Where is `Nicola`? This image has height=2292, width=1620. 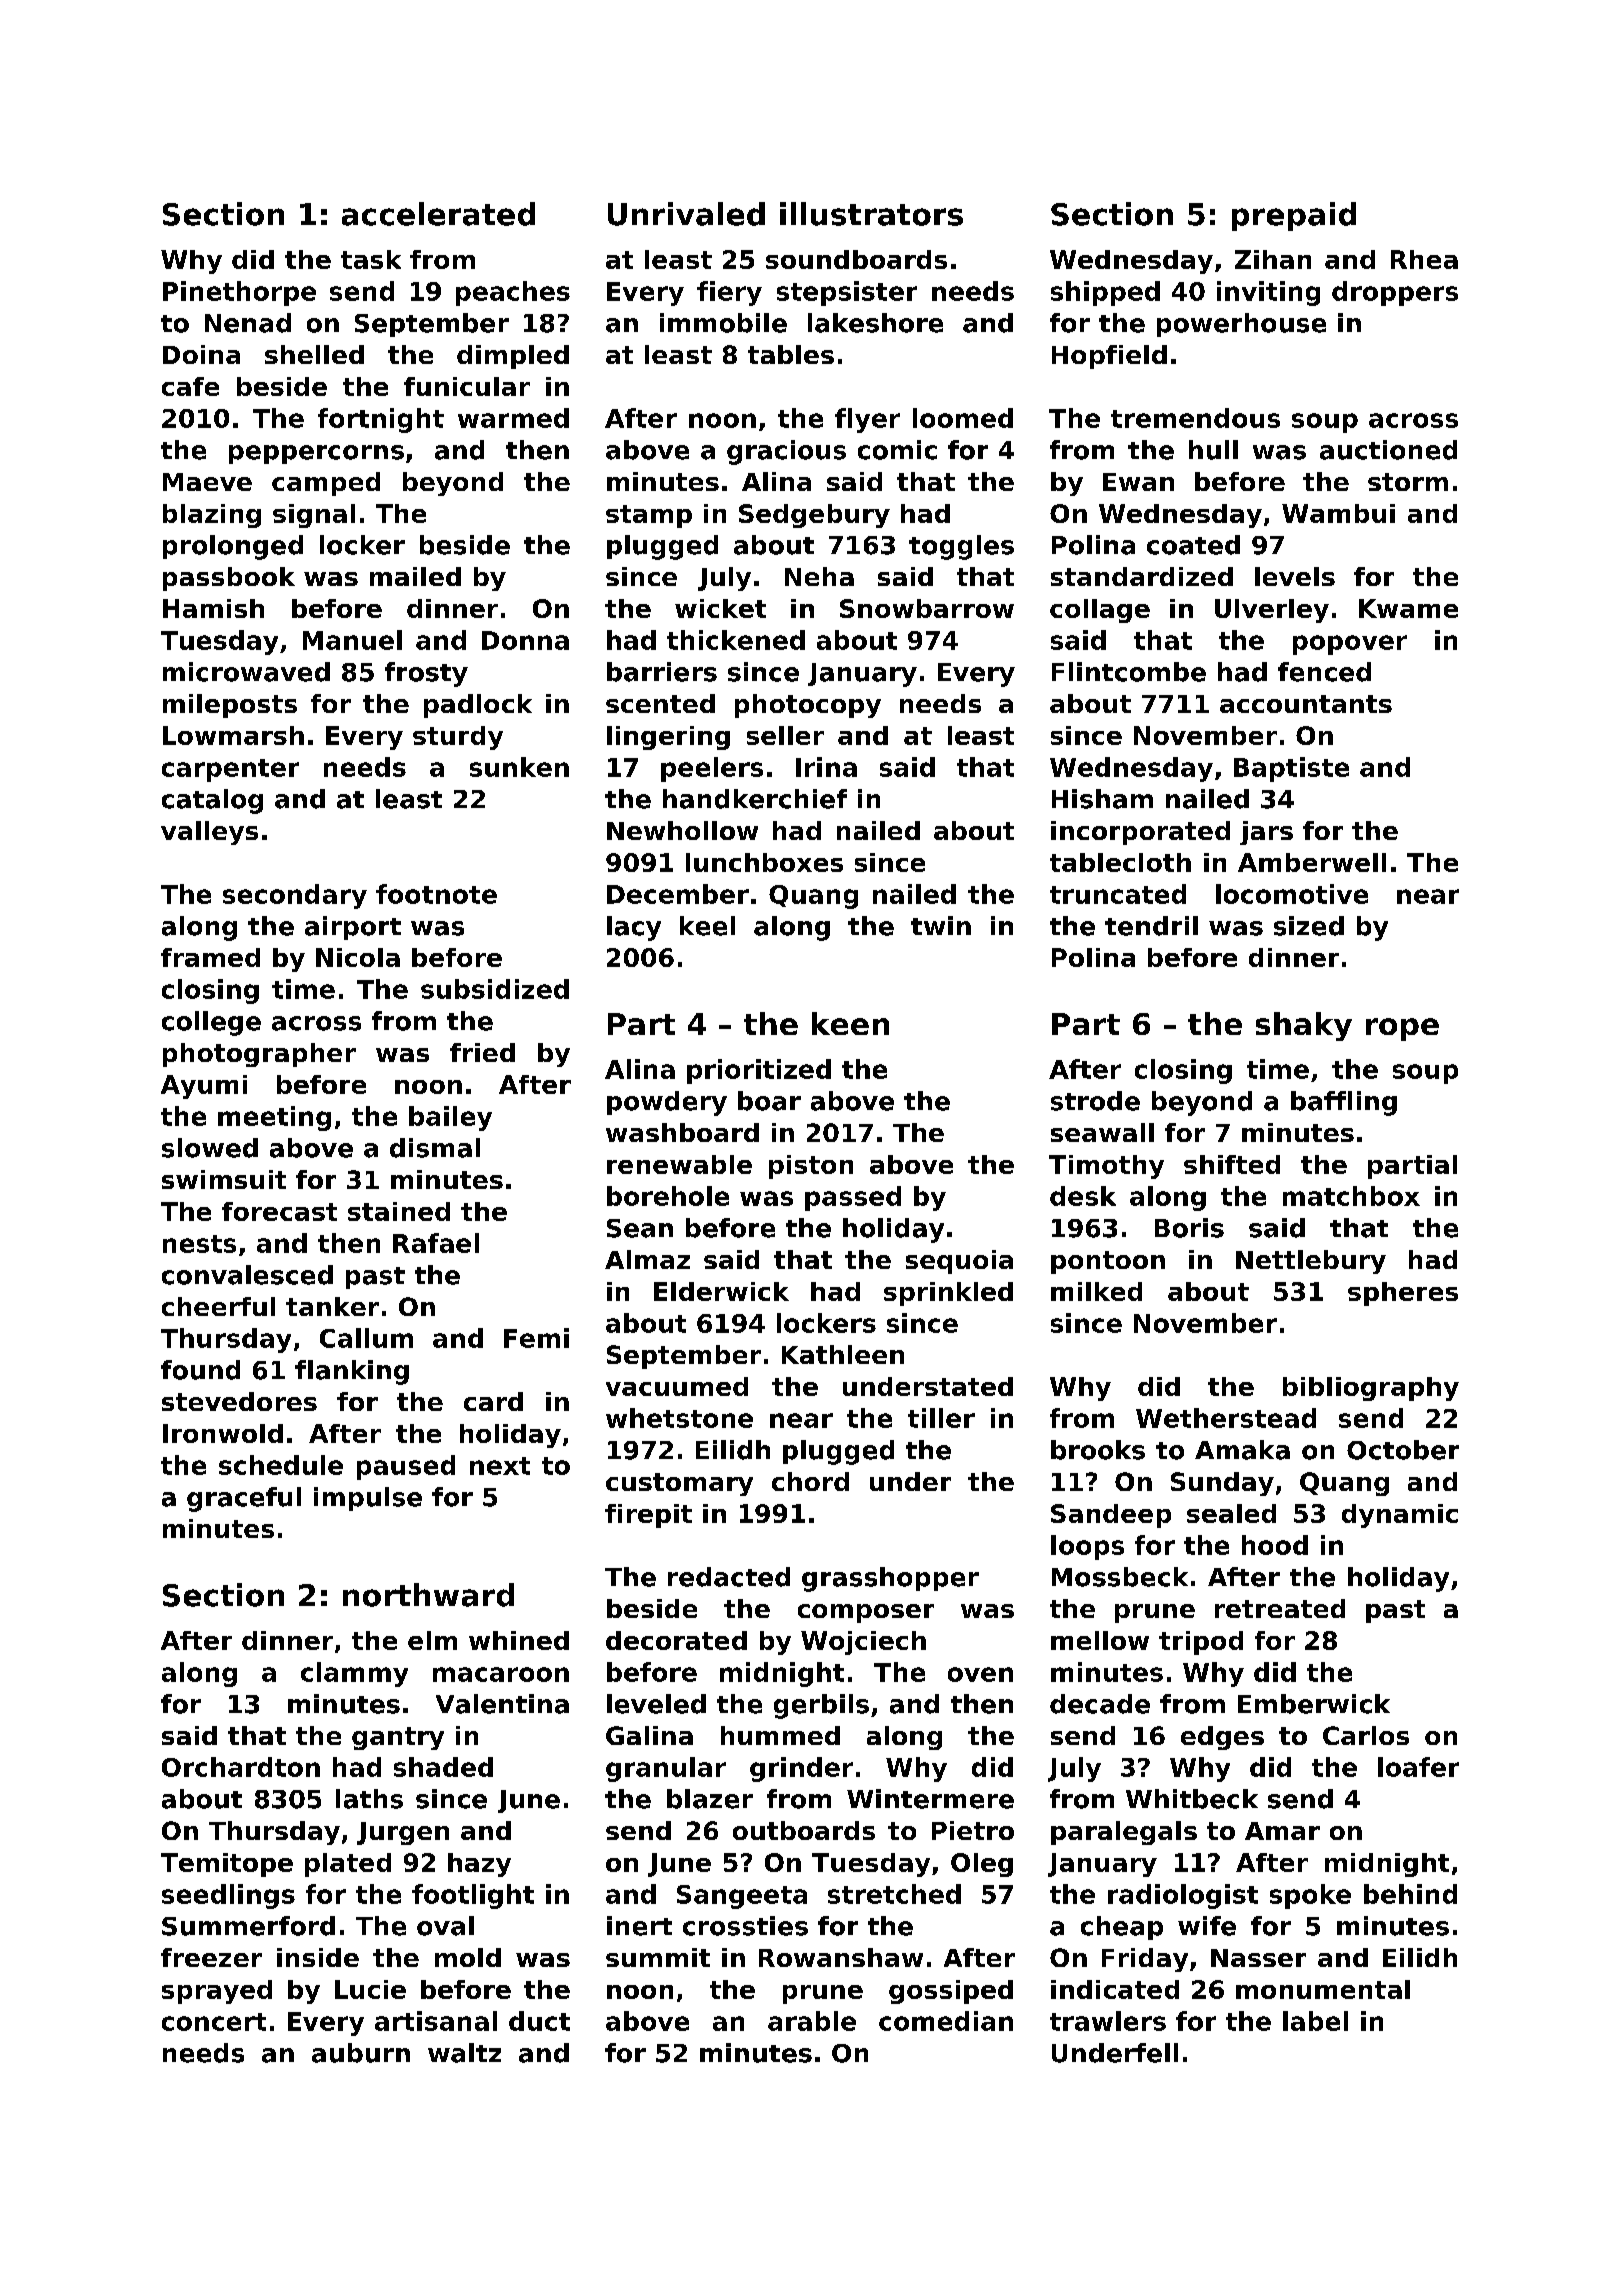 Nicola is located at coordinates (358, 957).
